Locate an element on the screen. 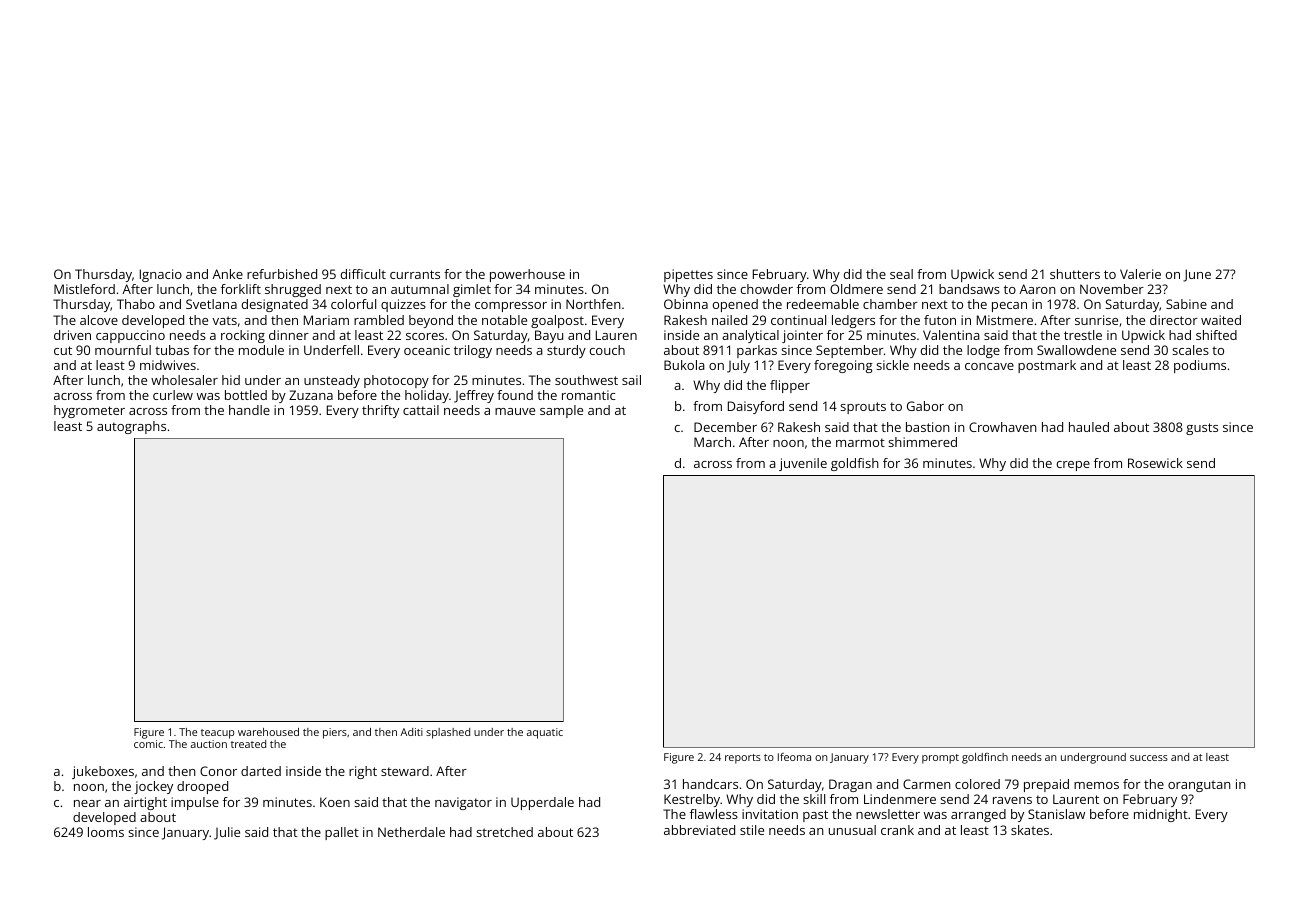 This screenshot has width=1308, height=924. aquatic is located at coordinates (545, 733).
